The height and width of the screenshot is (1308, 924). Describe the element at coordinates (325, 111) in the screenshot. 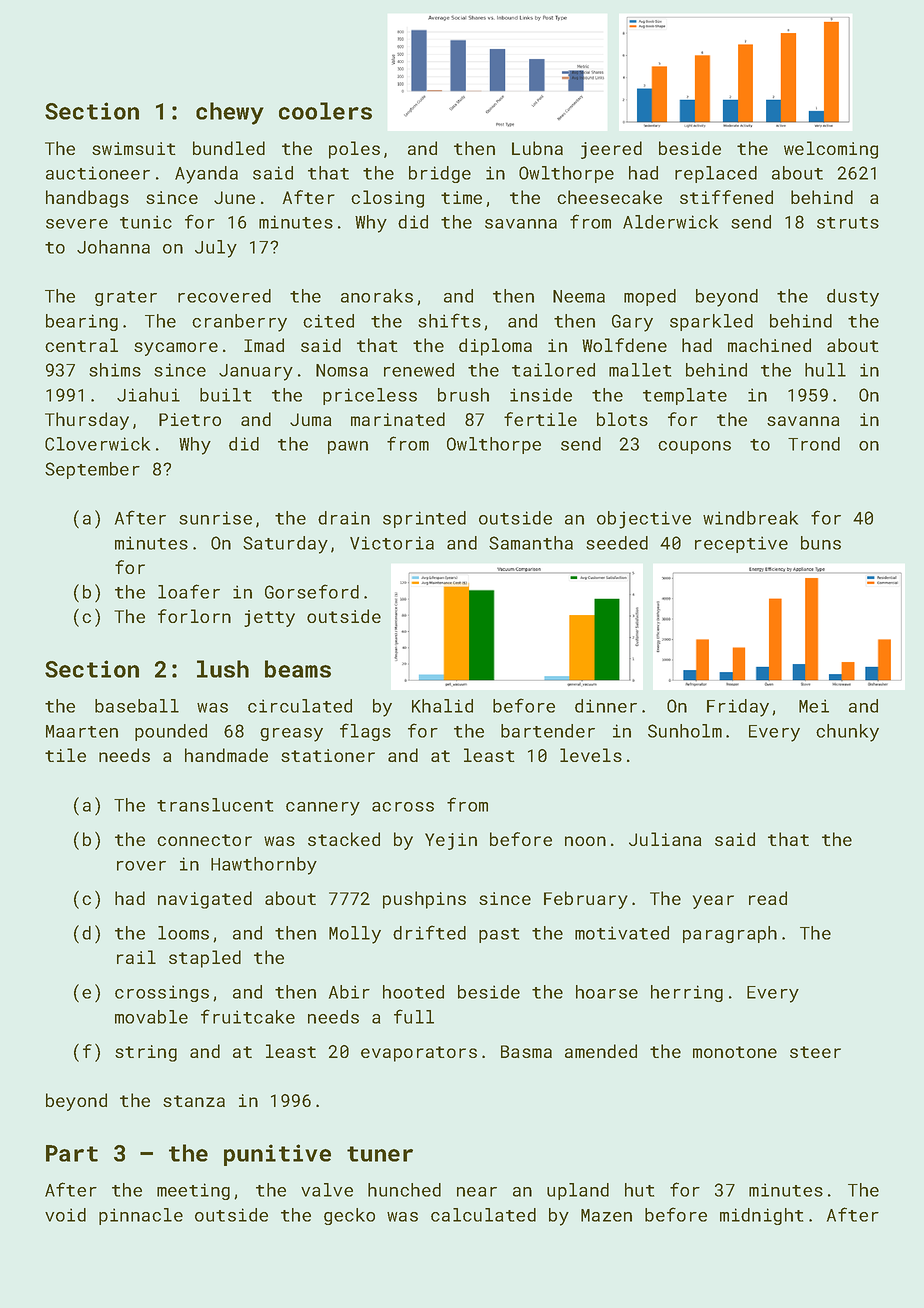

I see `coolers` at that location.
